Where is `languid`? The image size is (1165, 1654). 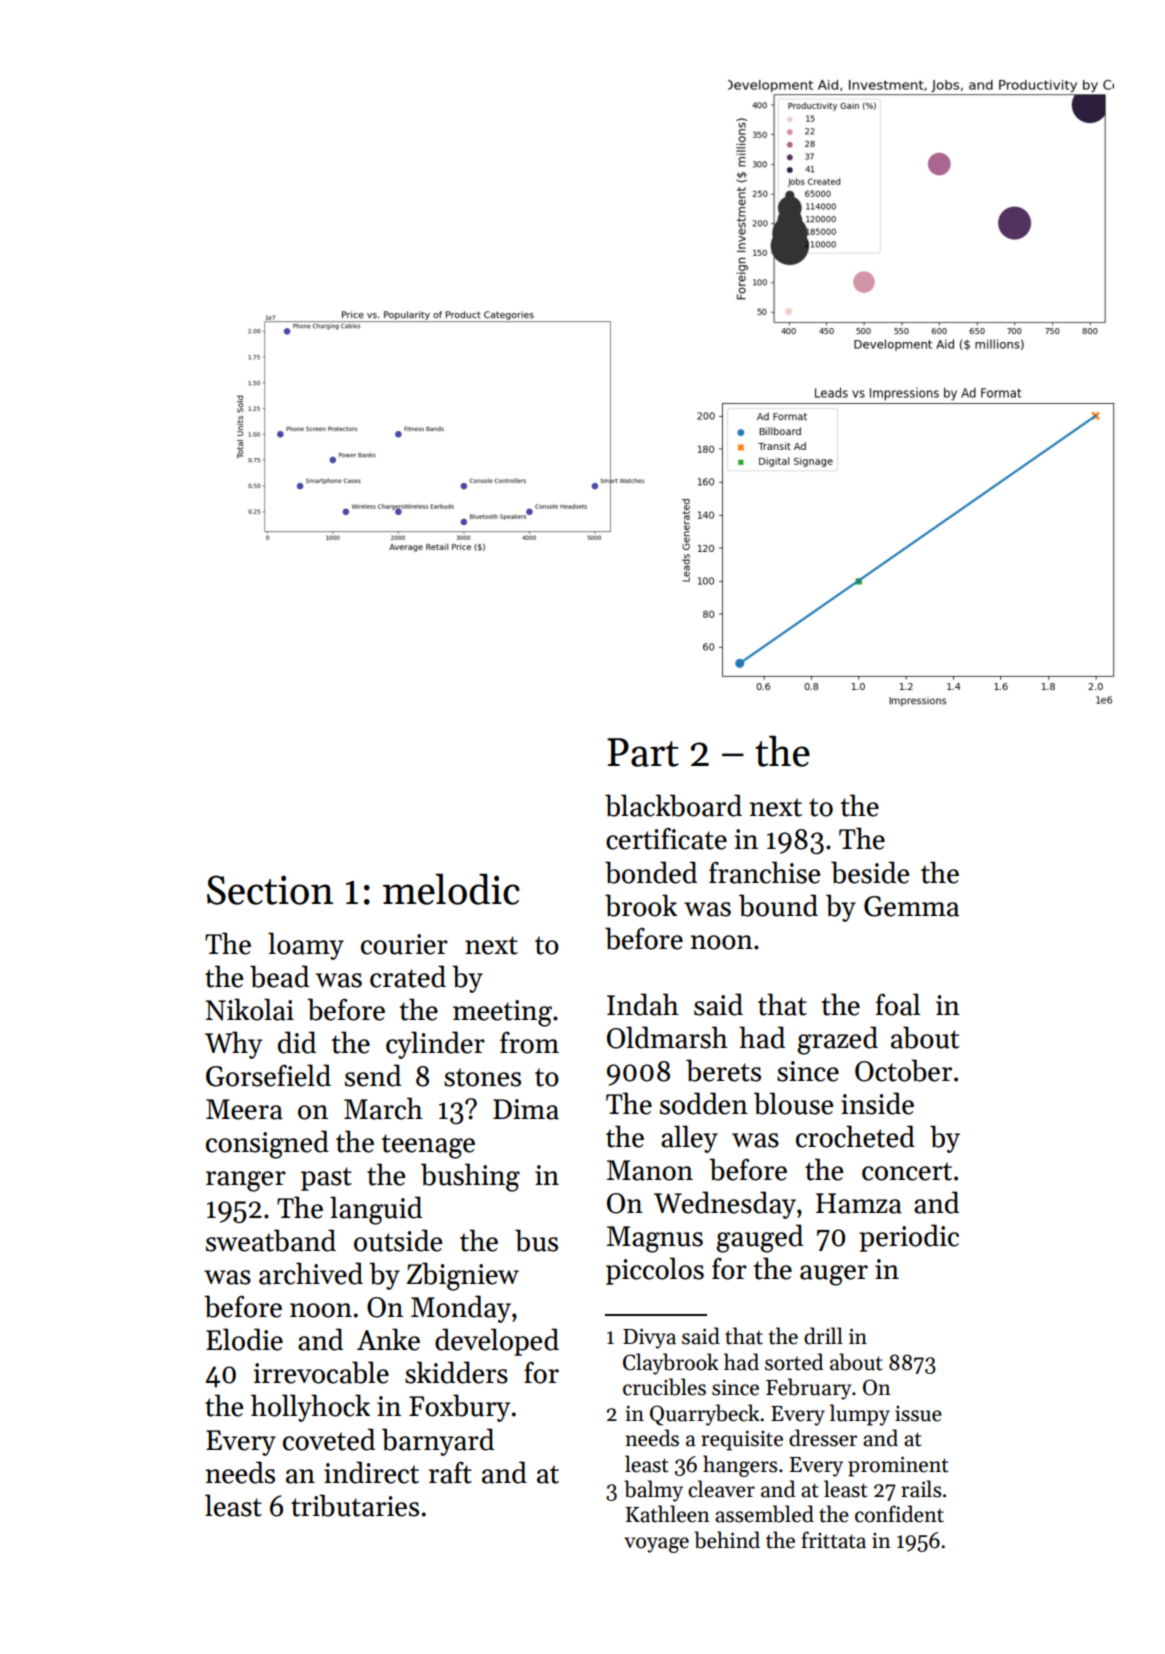
languid is located at coordinates (376, 1210).
